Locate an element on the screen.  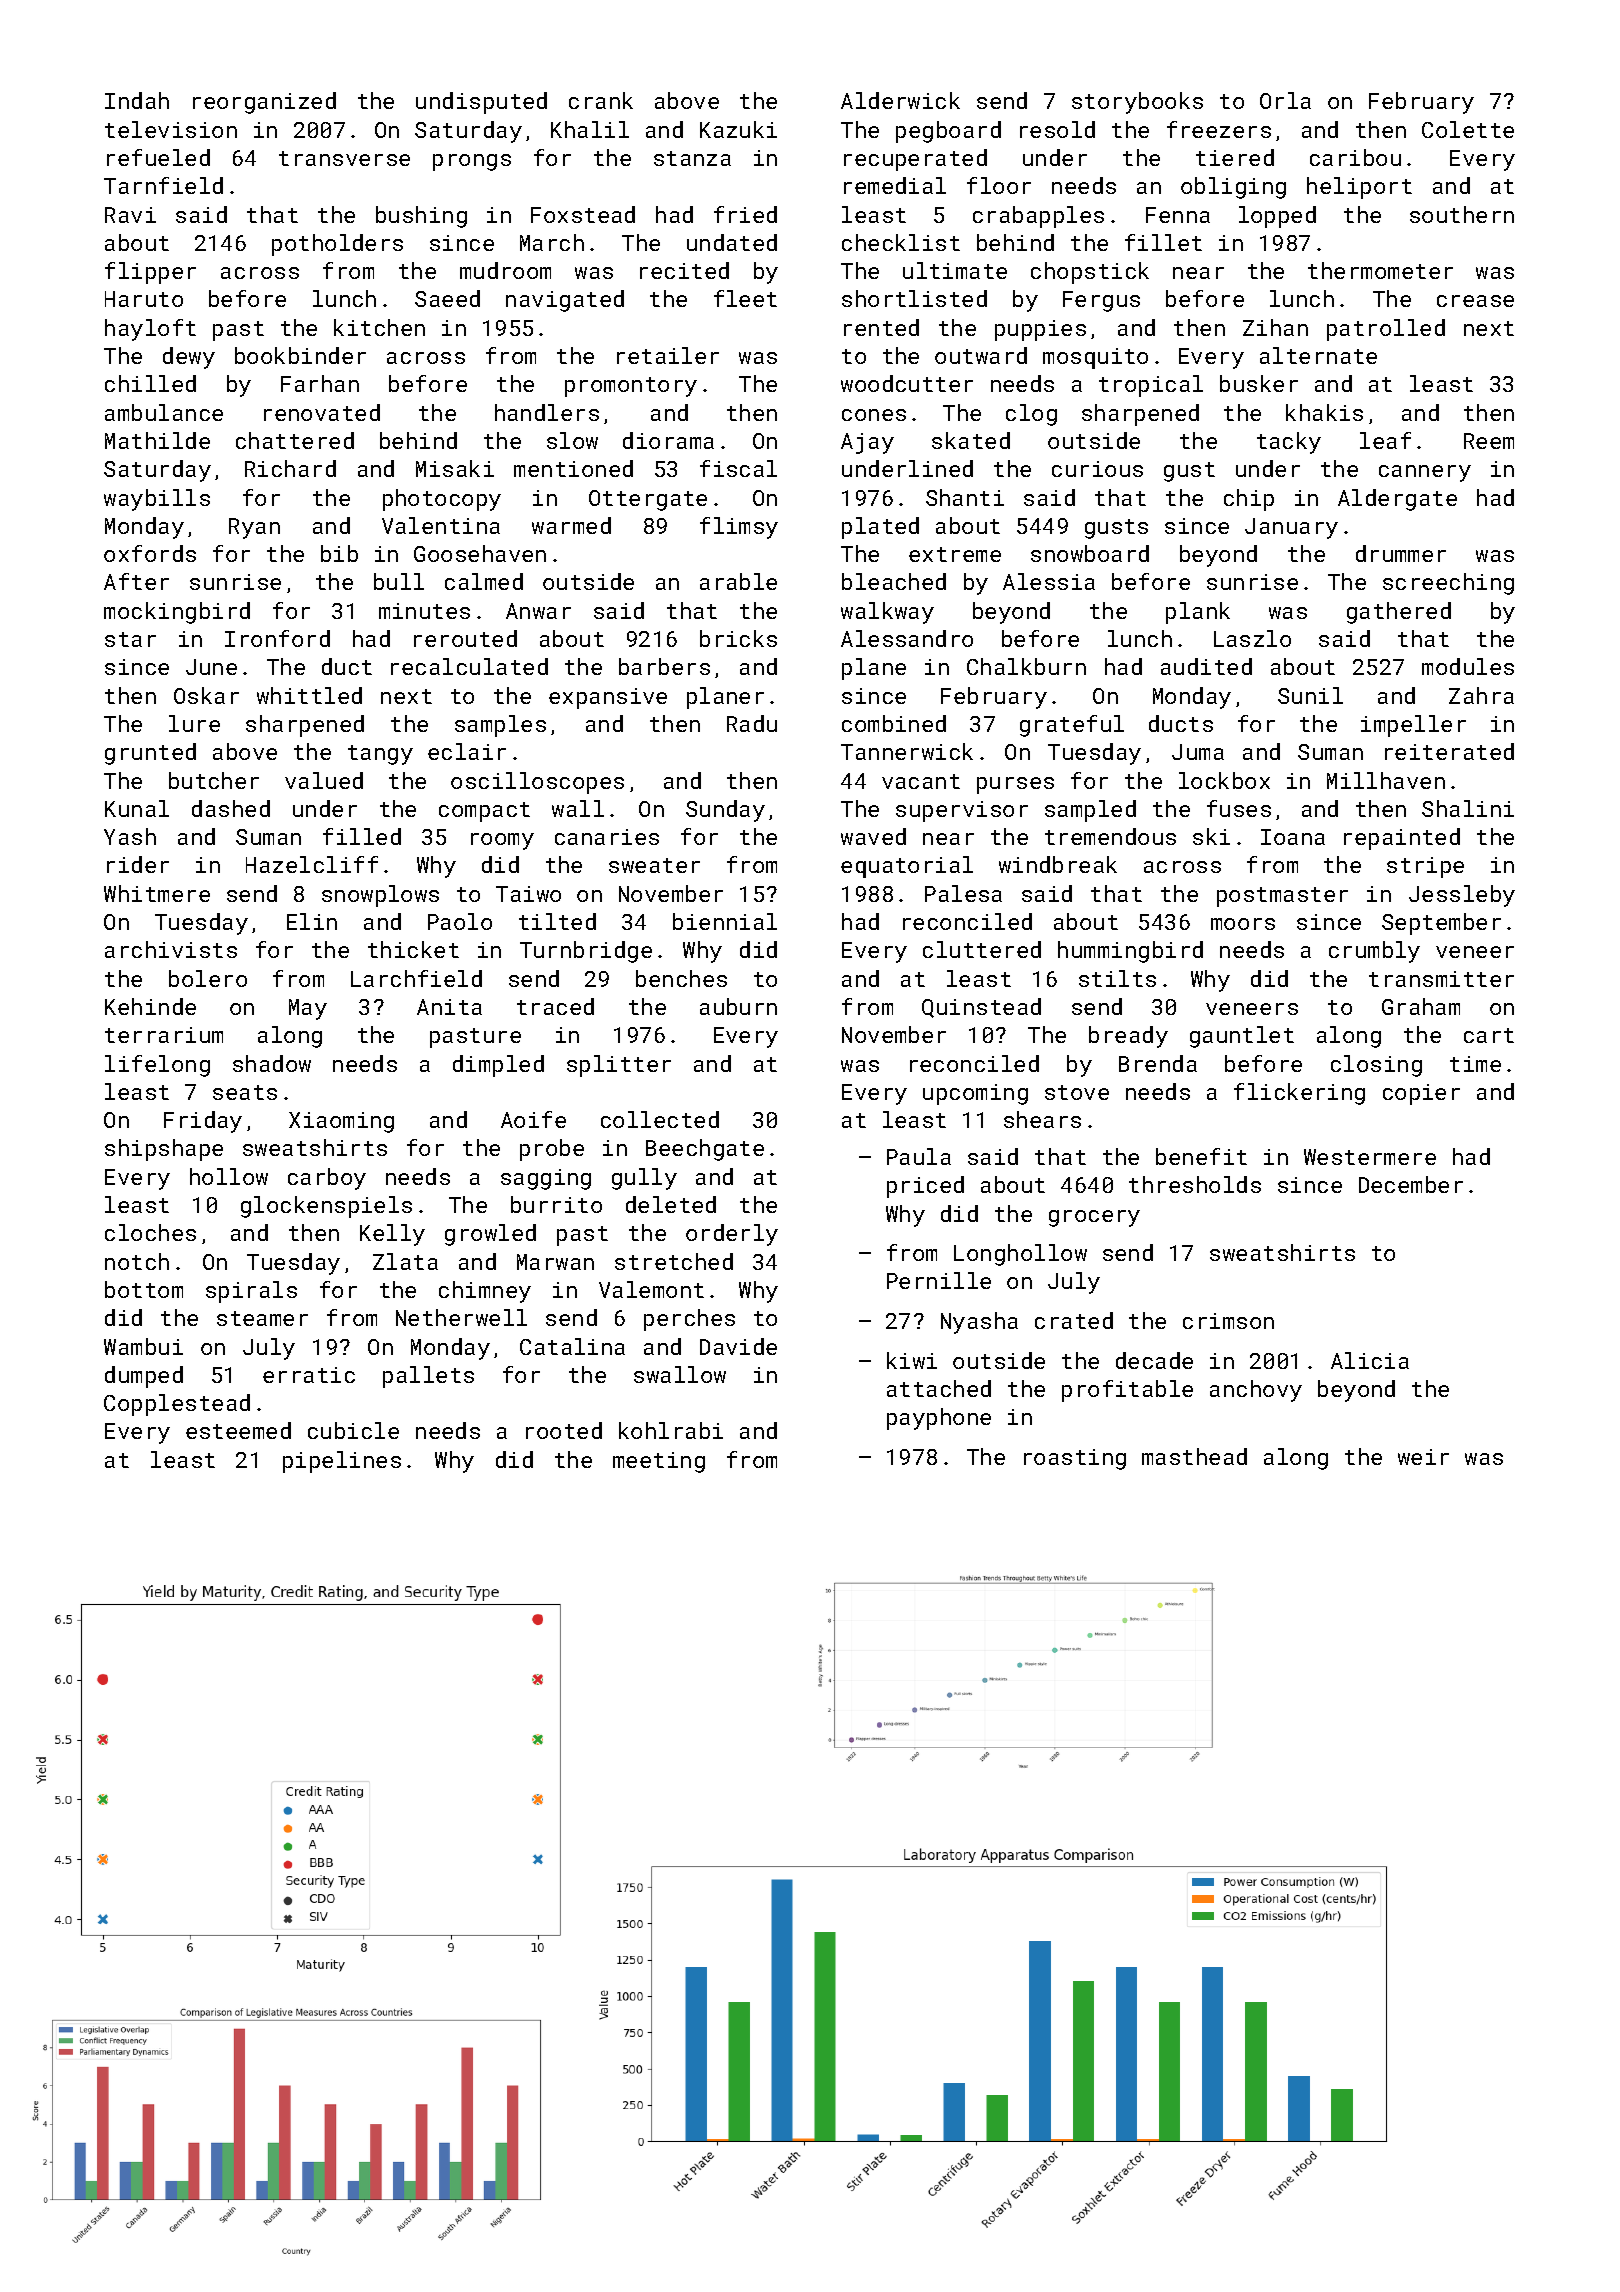
weir is located at coordinates (1423, 1457).
